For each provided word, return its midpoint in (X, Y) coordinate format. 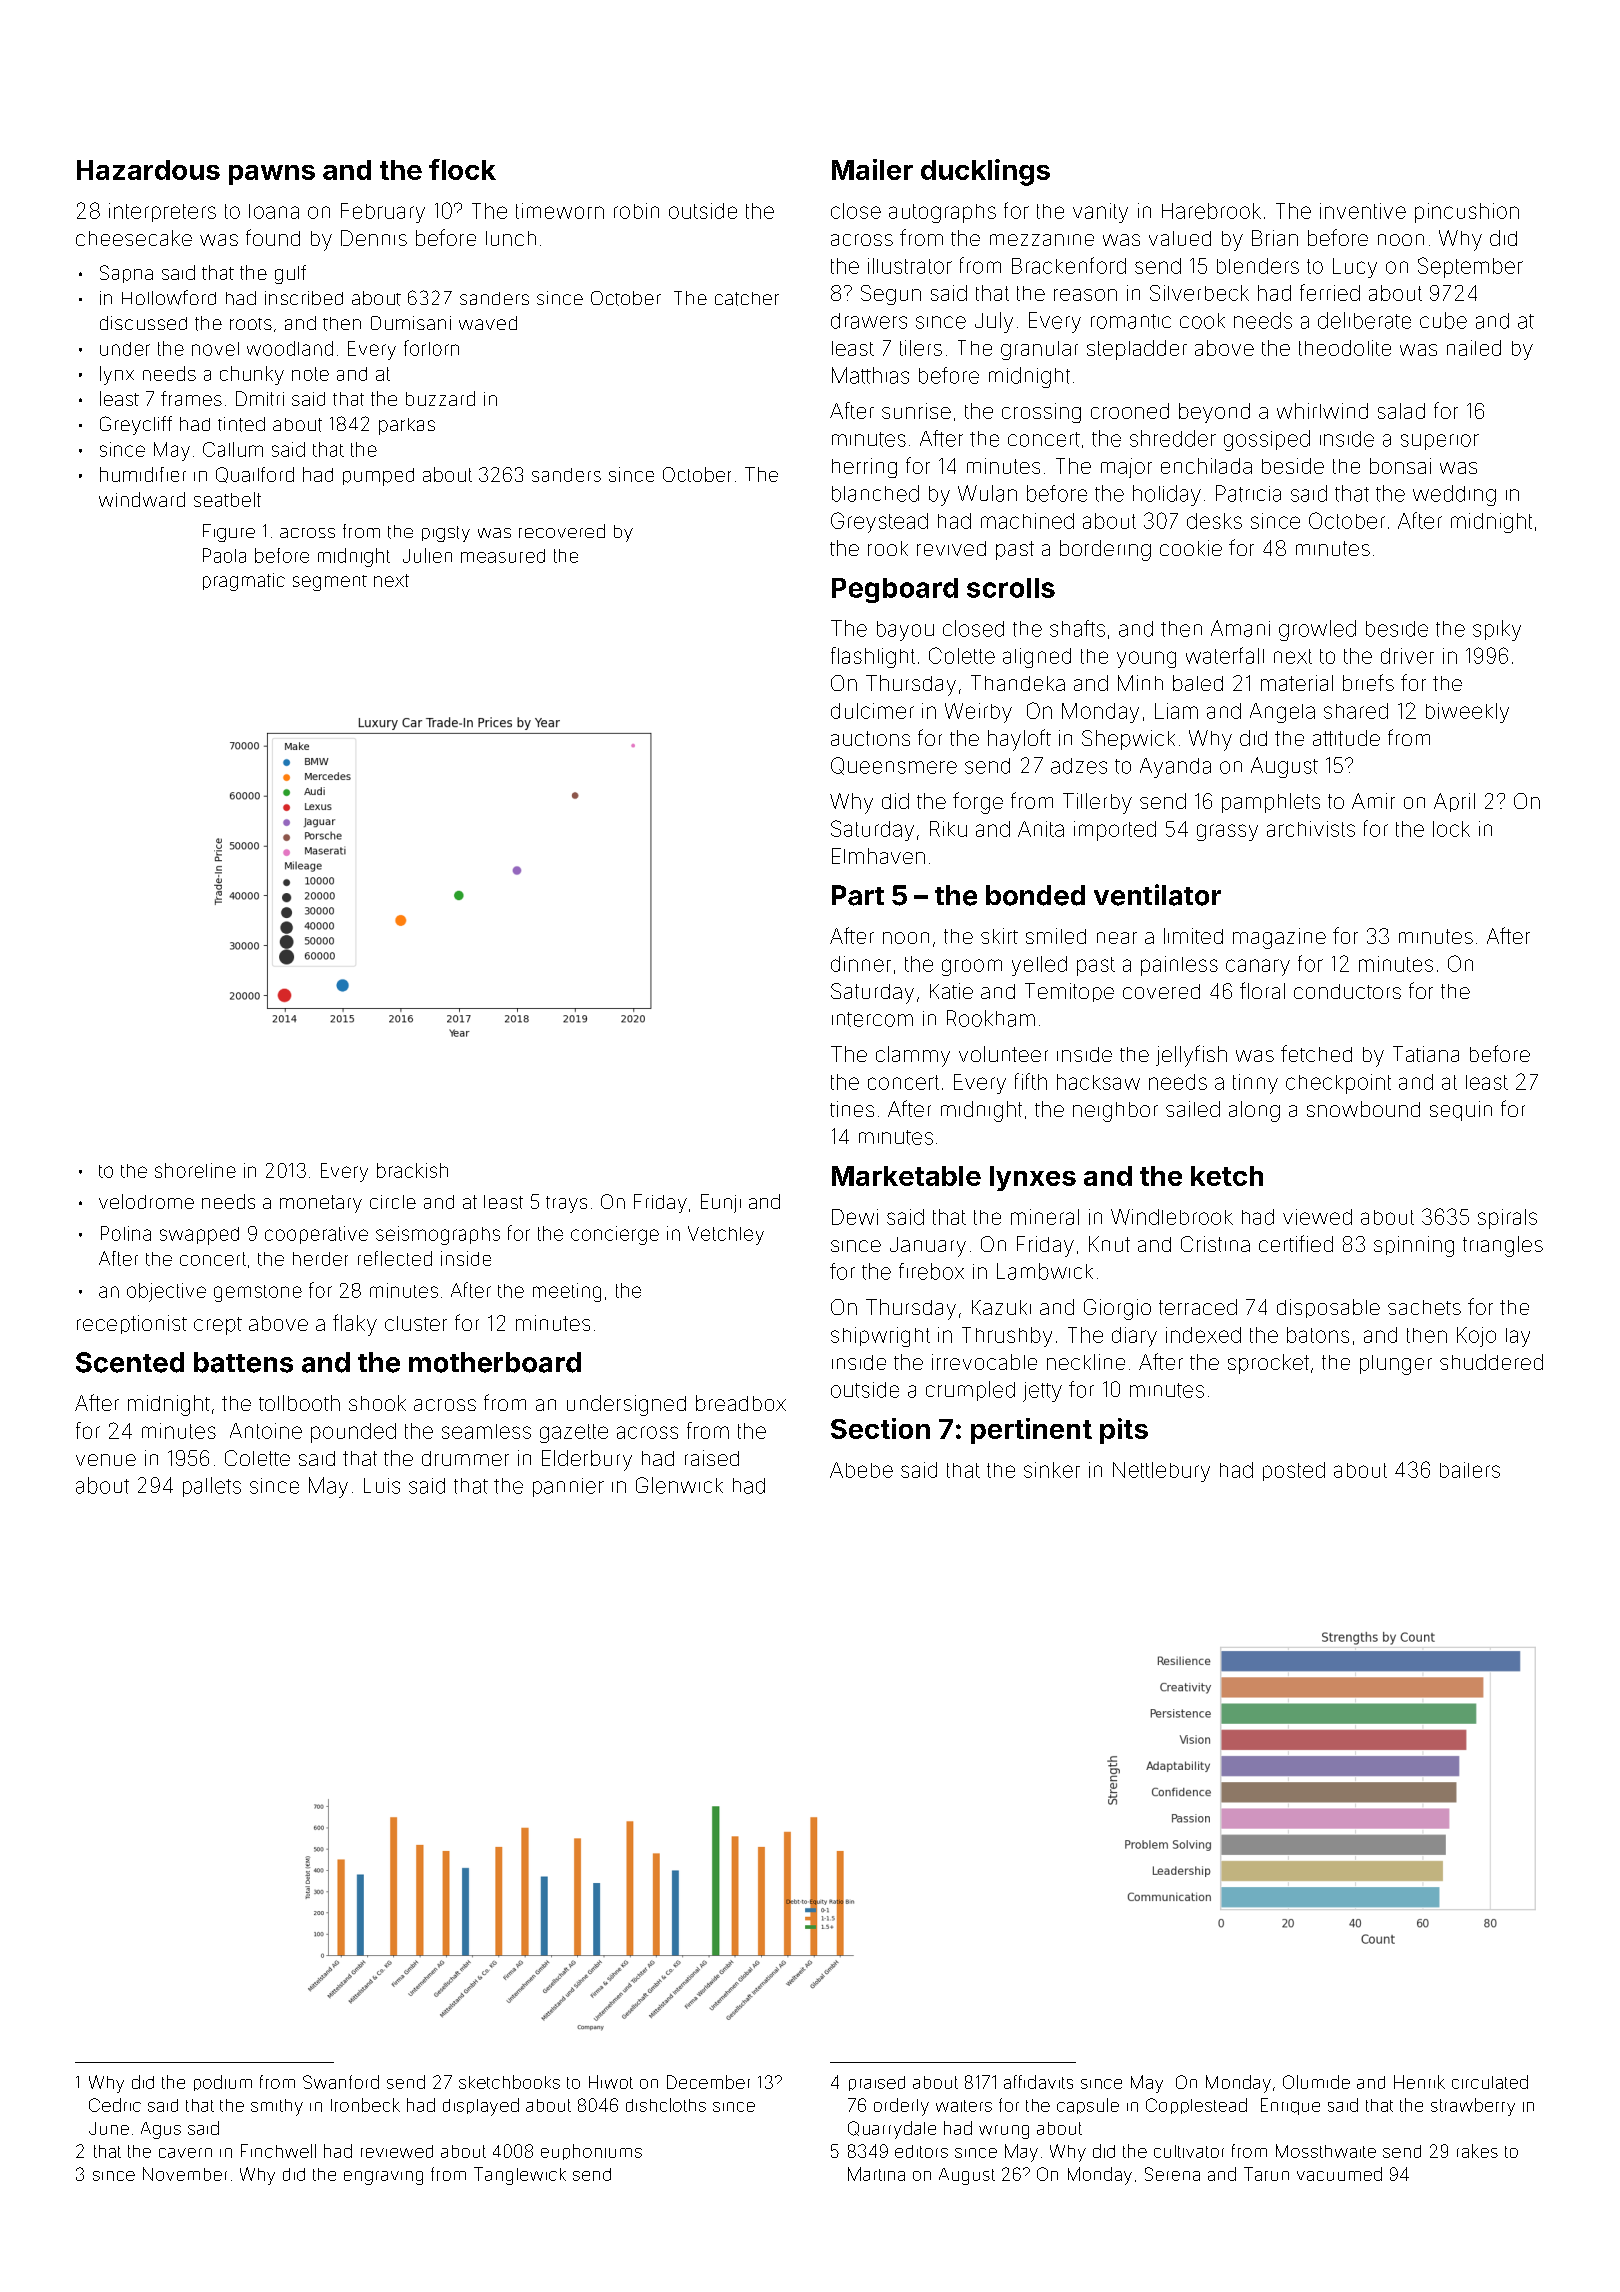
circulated (1490, 2082)
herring (864, 468)
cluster (416, 1323)
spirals (1507, 1219)
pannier (568, 1487)
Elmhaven (878, 856)
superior (1440, 442)
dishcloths (666, 2105)
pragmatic (244, 582)
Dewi (855, 1217)
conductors (1347, 991)
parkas (407, 426)
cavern (185, 2153)
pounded (353, 1433)
